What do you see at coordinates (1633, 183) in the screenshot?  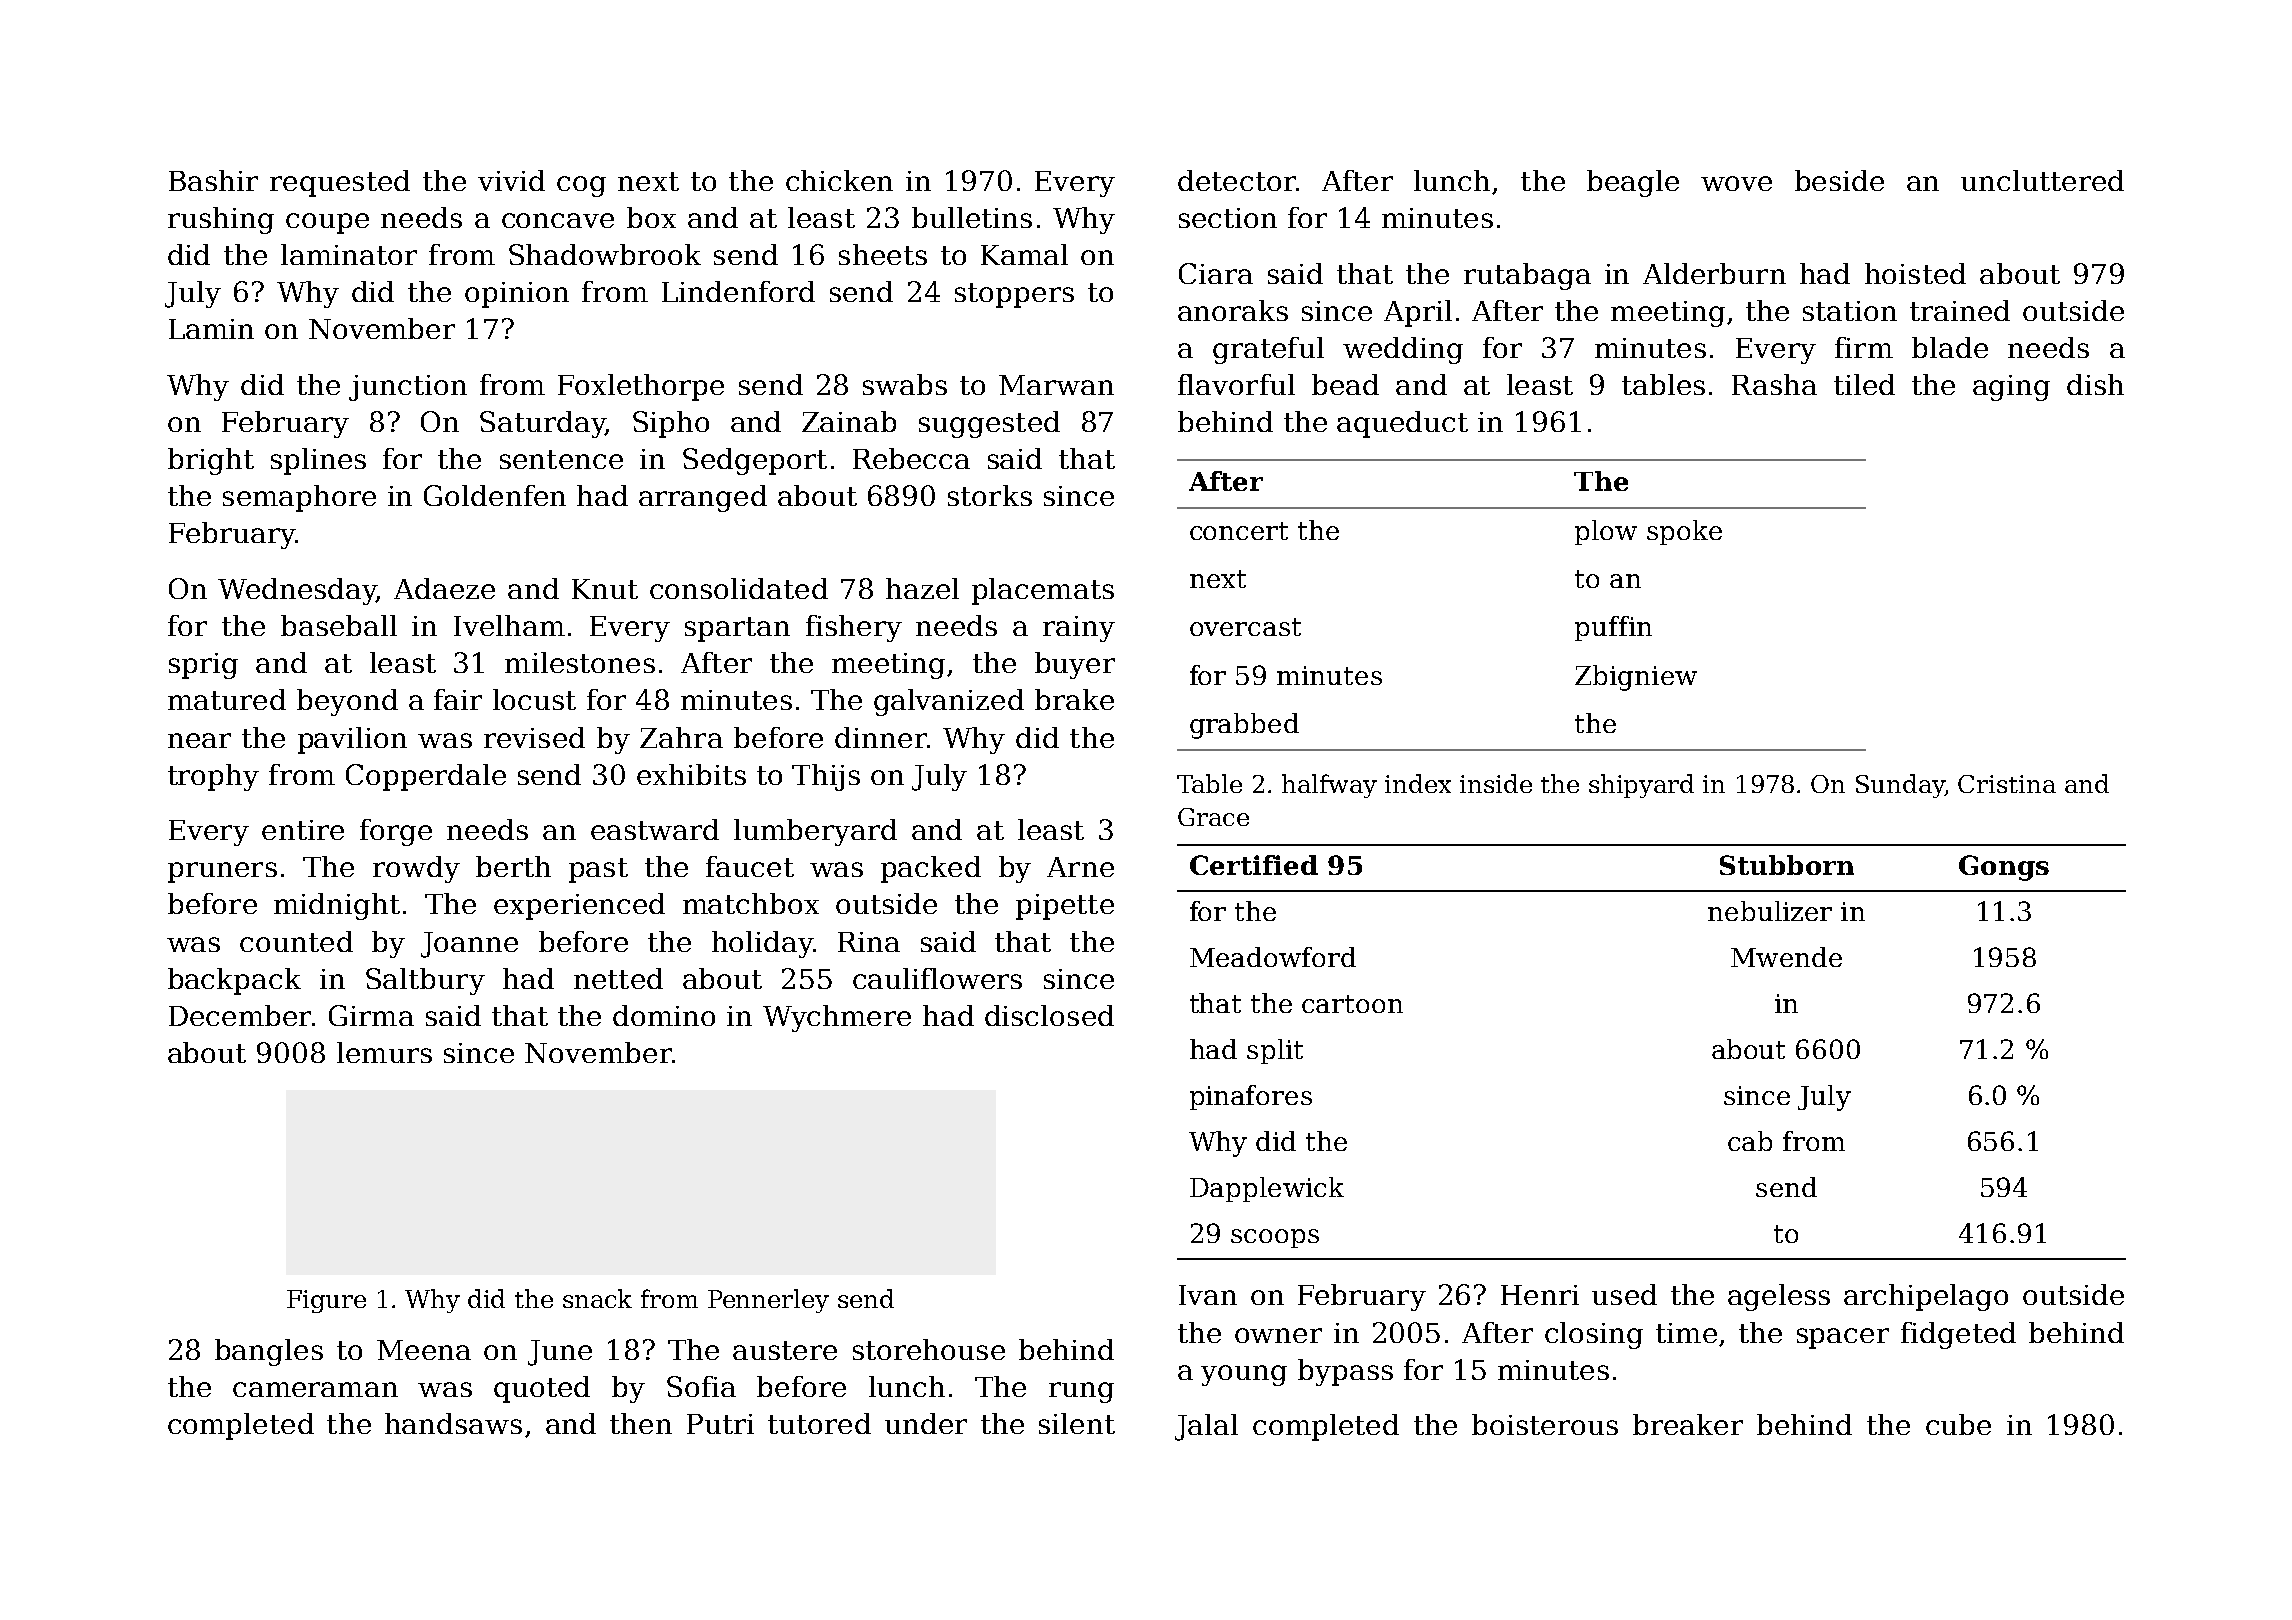 I see `beagle` at bounding box center [1633, 183].
